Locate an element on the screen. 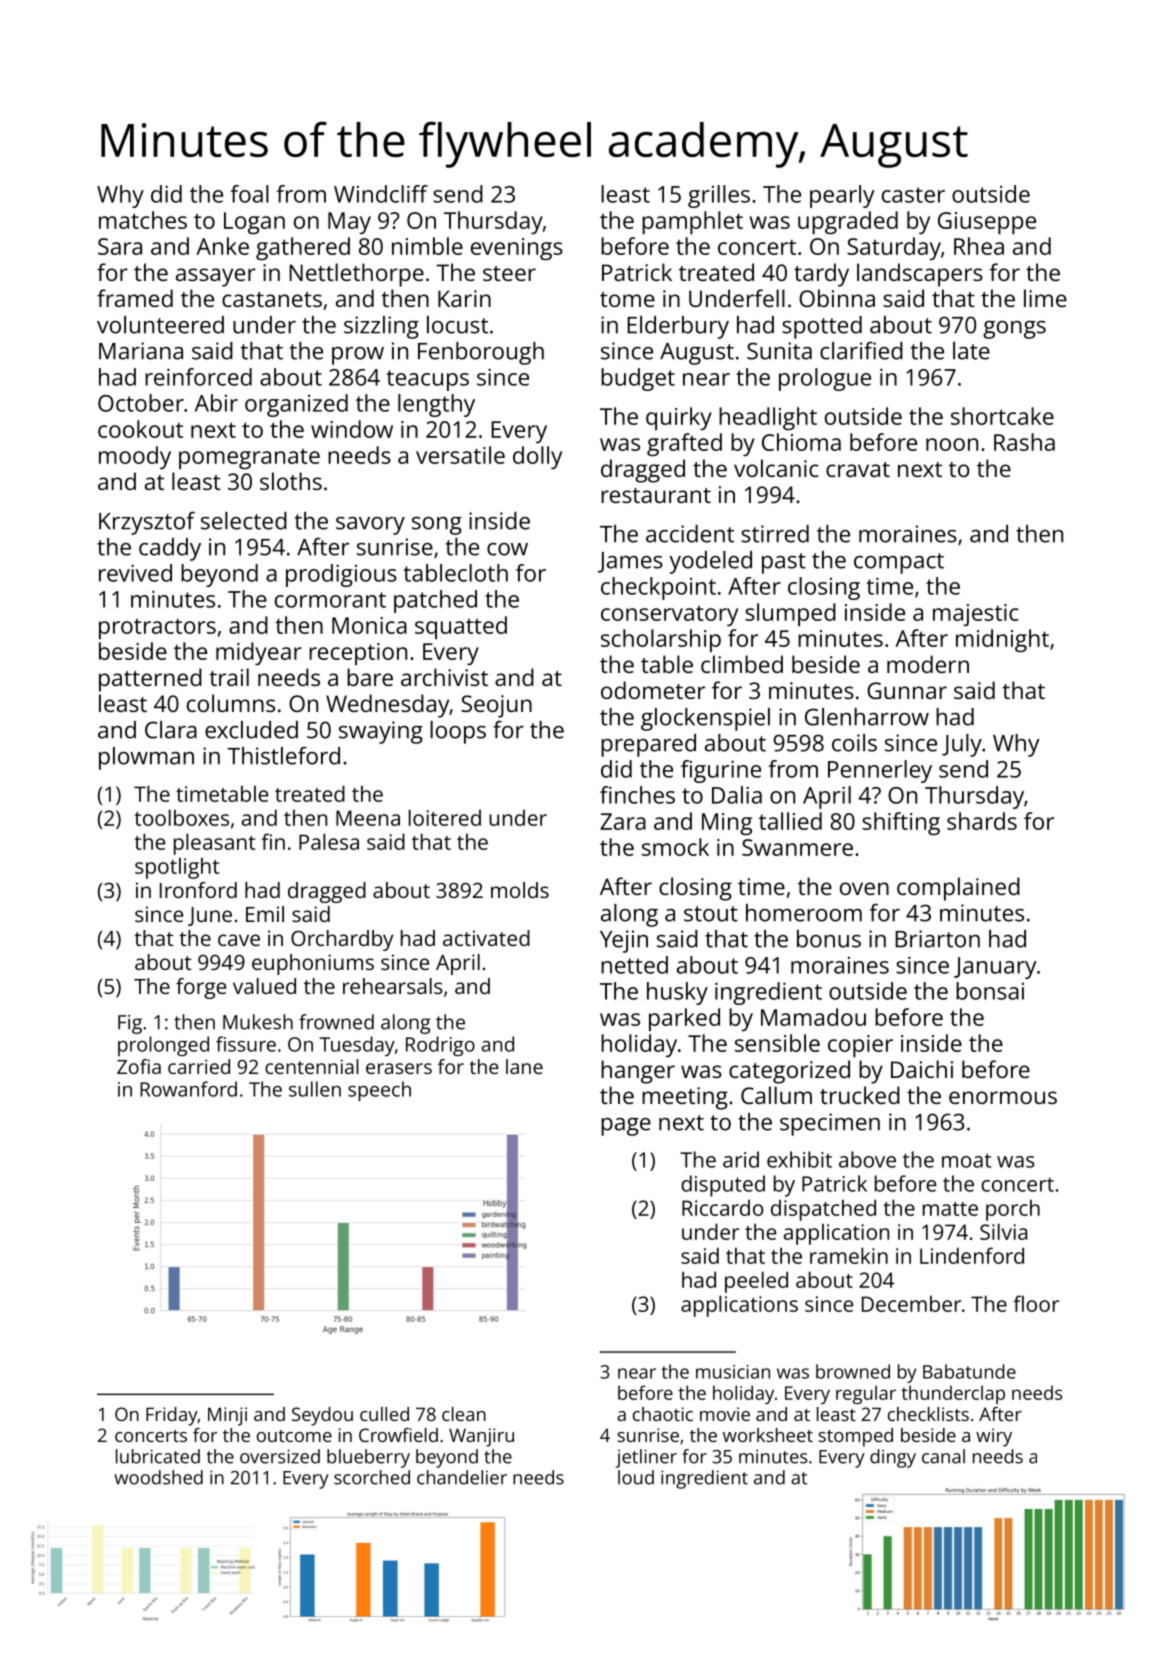 This screenshot has width=1165, height=1654. evenings is located at coordinates (517, 249).
